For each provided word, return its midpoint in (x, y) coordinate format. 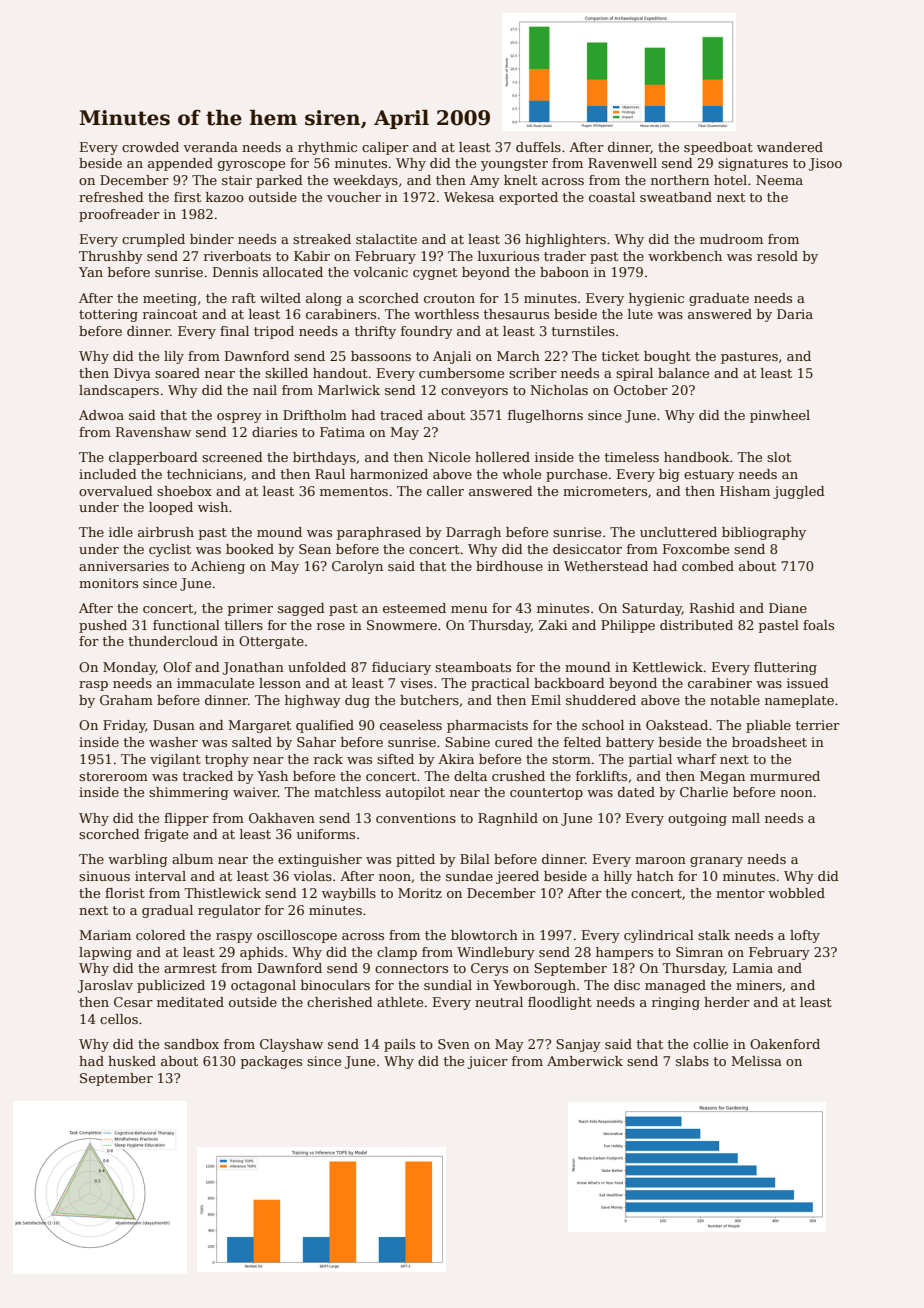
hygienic (656, 299)
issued (808, 683)
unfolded (317, 667)
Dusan (174, 725)
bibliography (764, 533)
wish (213, 507)
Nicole (449, 457)
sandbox (191, 1044)
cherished (340, 1002)
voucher (354, 197)
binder (212, 239)
